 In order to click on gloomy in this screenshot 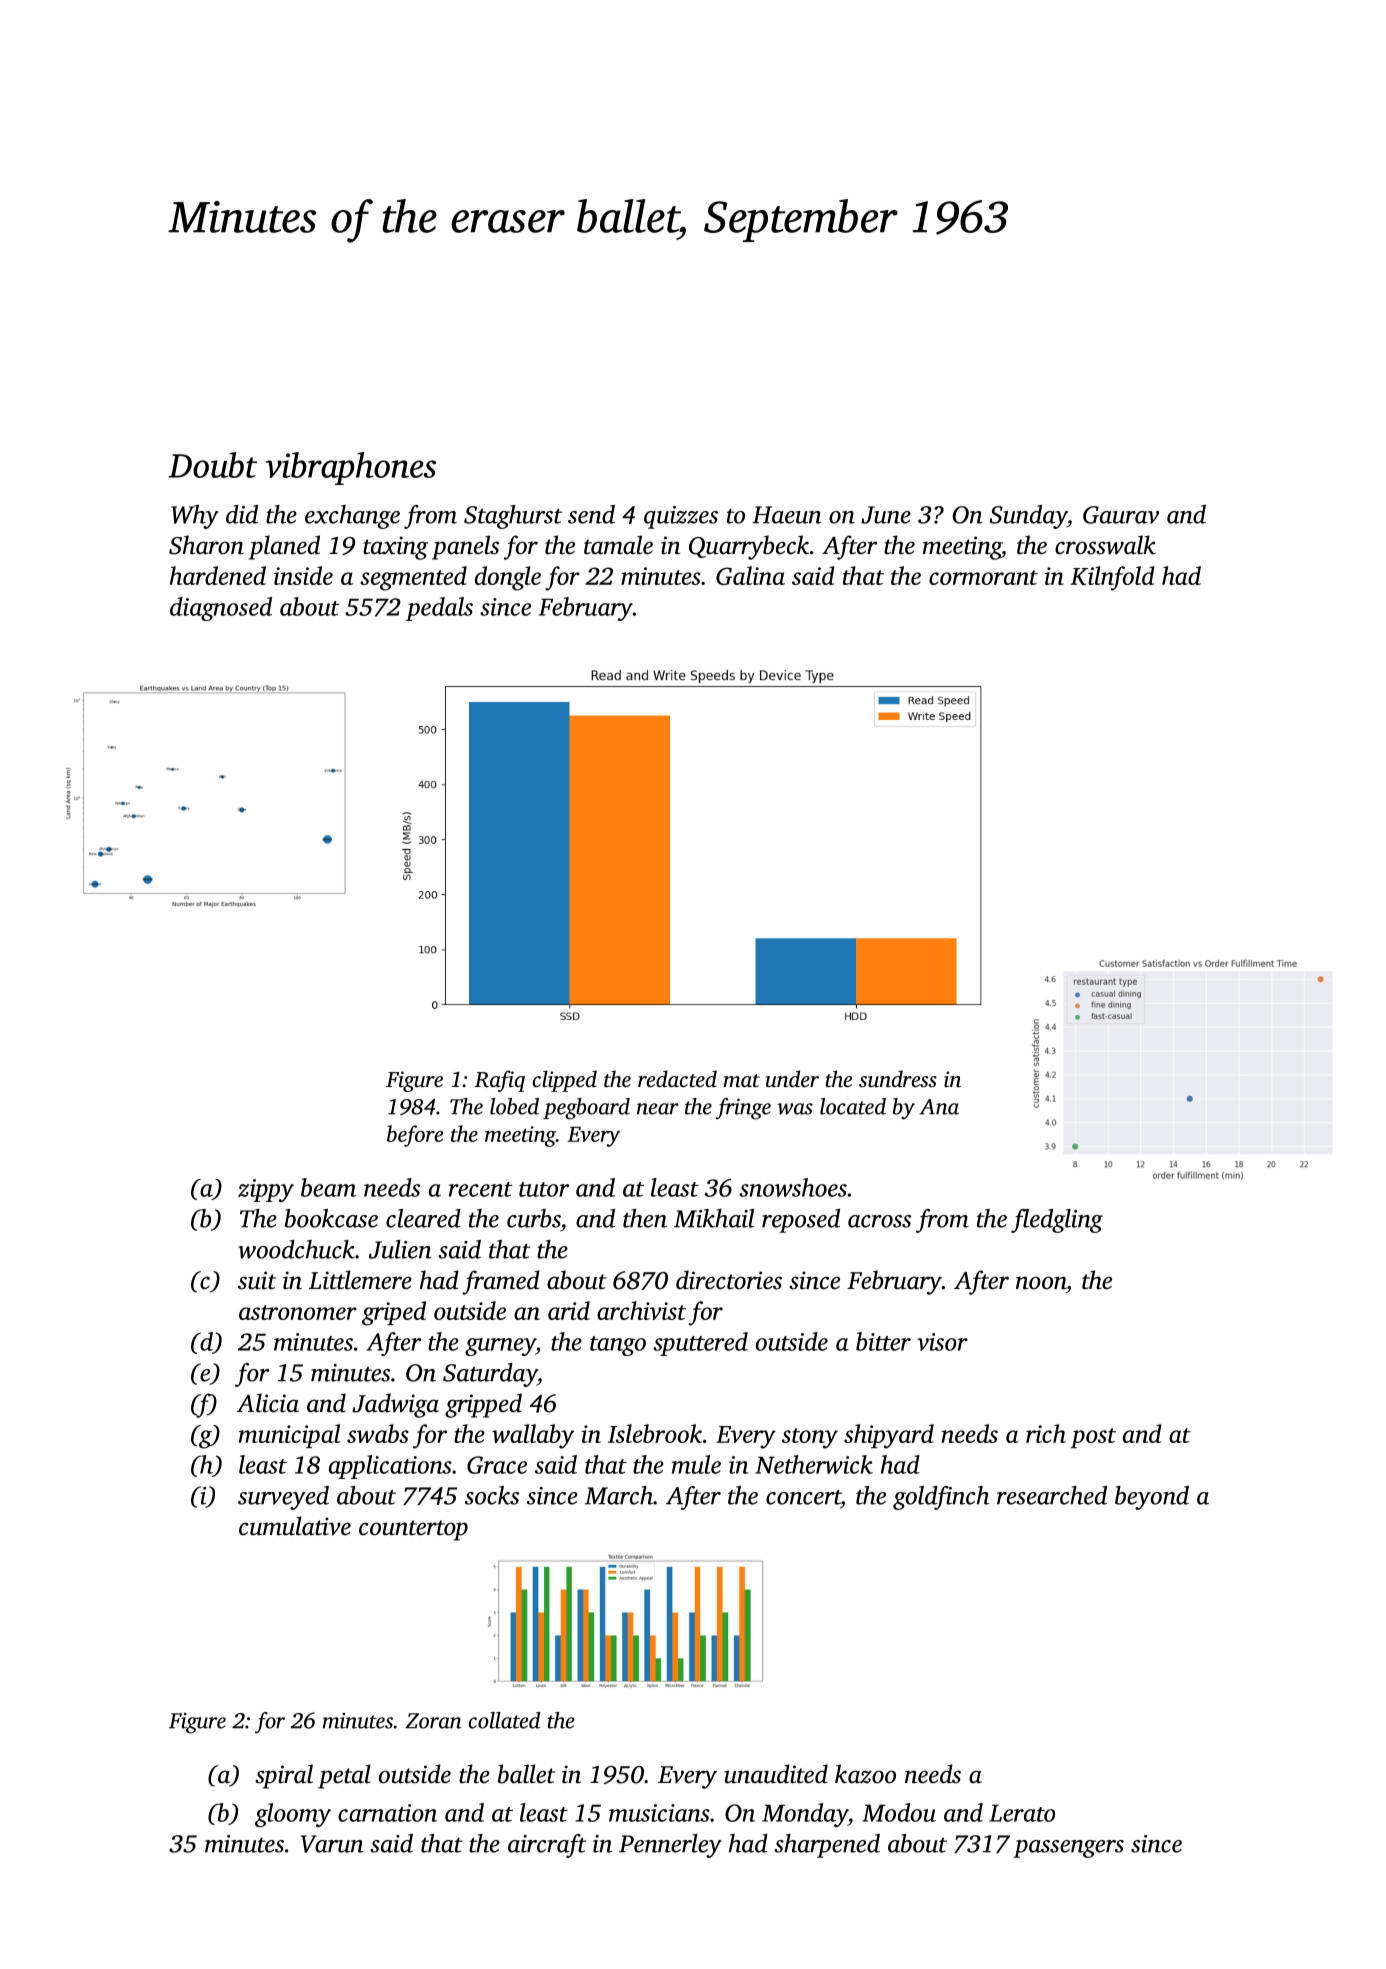, I will do `click(293, 1815)`.
